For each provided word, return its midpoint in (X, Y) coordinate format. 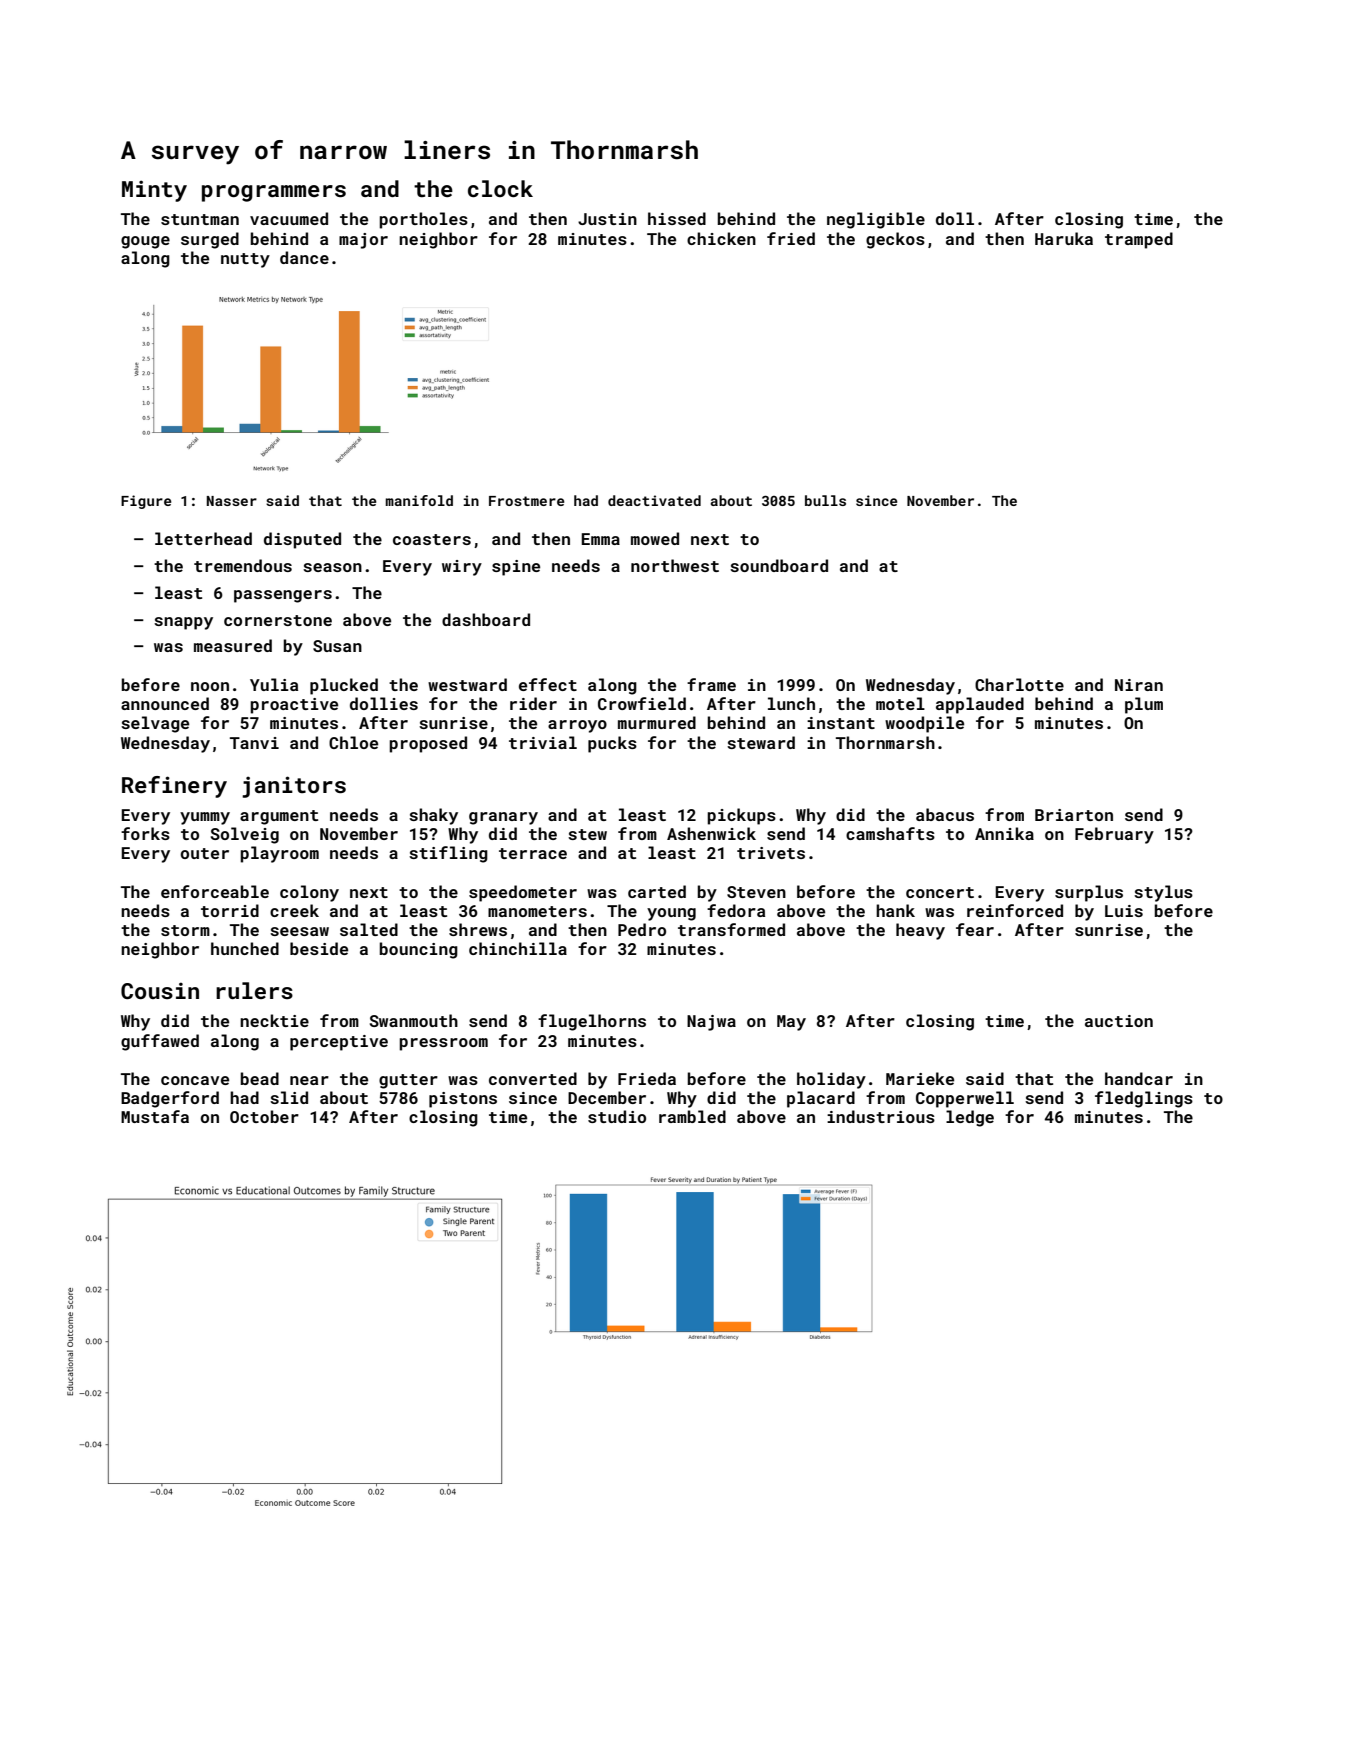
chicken (721, 238)
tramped (1139, 240)
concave (195, 1080)
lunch (791, 703)
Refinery (174, 787)
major (363, 241)
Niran (1139, 685)
